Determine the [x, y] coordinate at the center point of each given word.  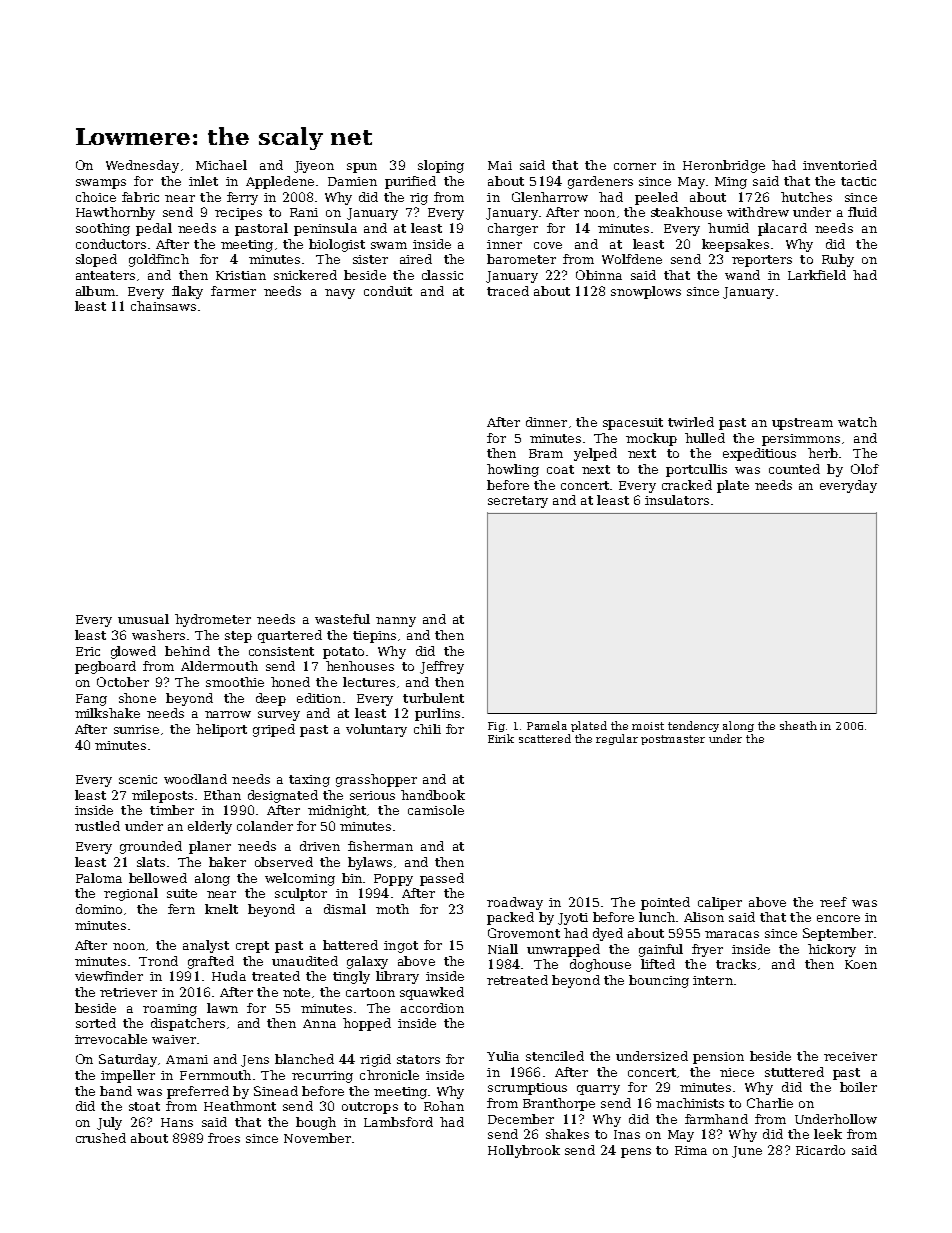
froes [224, 1138]
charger [513, 229]
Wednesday [142, 166]
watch [857, 422]
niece [737, 1072]
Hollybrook [524, 1151]
